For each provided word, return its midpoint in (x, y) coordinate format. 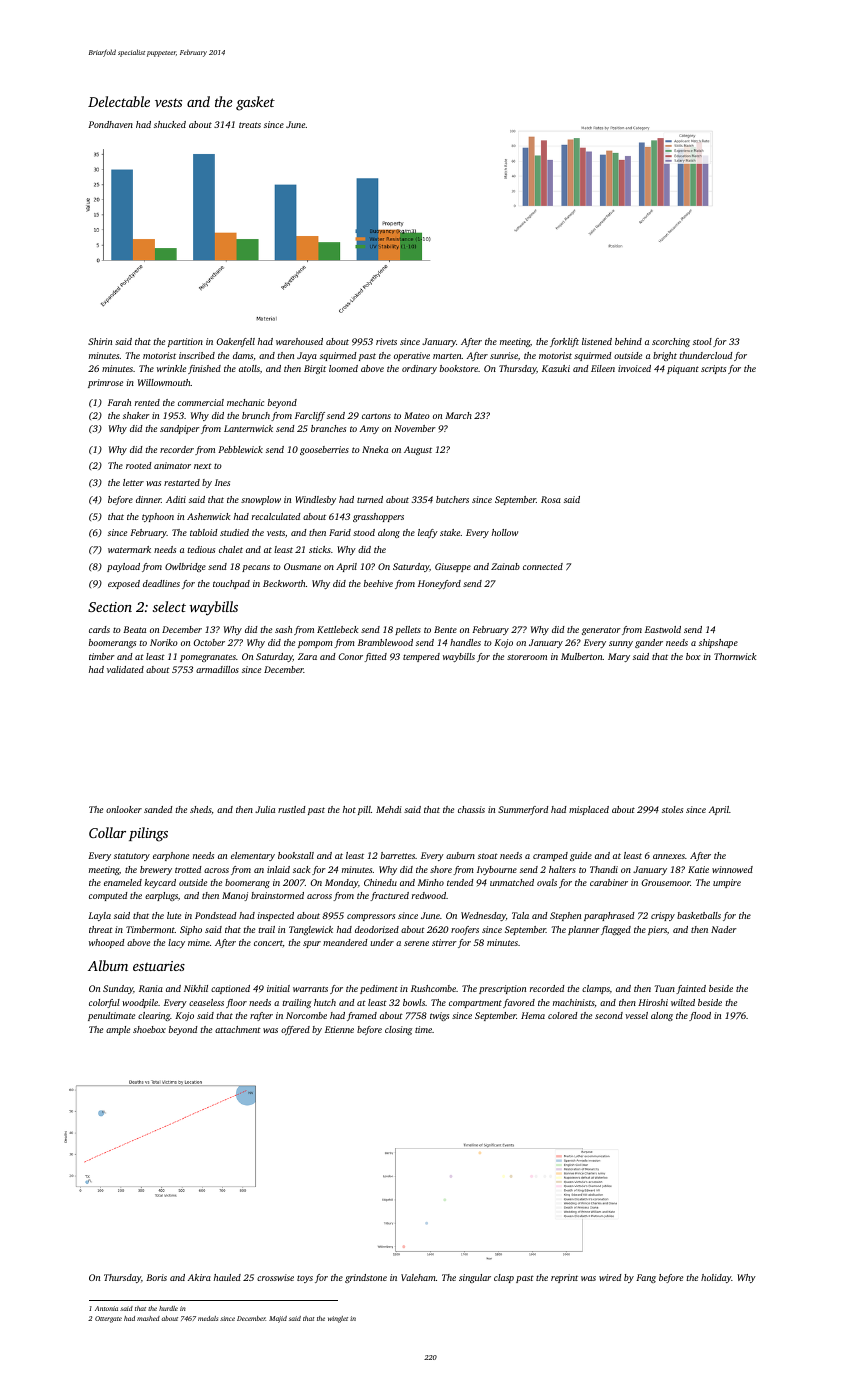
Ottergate (108, 1319)
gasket (255, 103)
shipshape (718, 643)
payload (123, 567)
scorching (671, 342)
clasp (504, 1278)
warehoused (299, 341)
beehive (378, 583)
